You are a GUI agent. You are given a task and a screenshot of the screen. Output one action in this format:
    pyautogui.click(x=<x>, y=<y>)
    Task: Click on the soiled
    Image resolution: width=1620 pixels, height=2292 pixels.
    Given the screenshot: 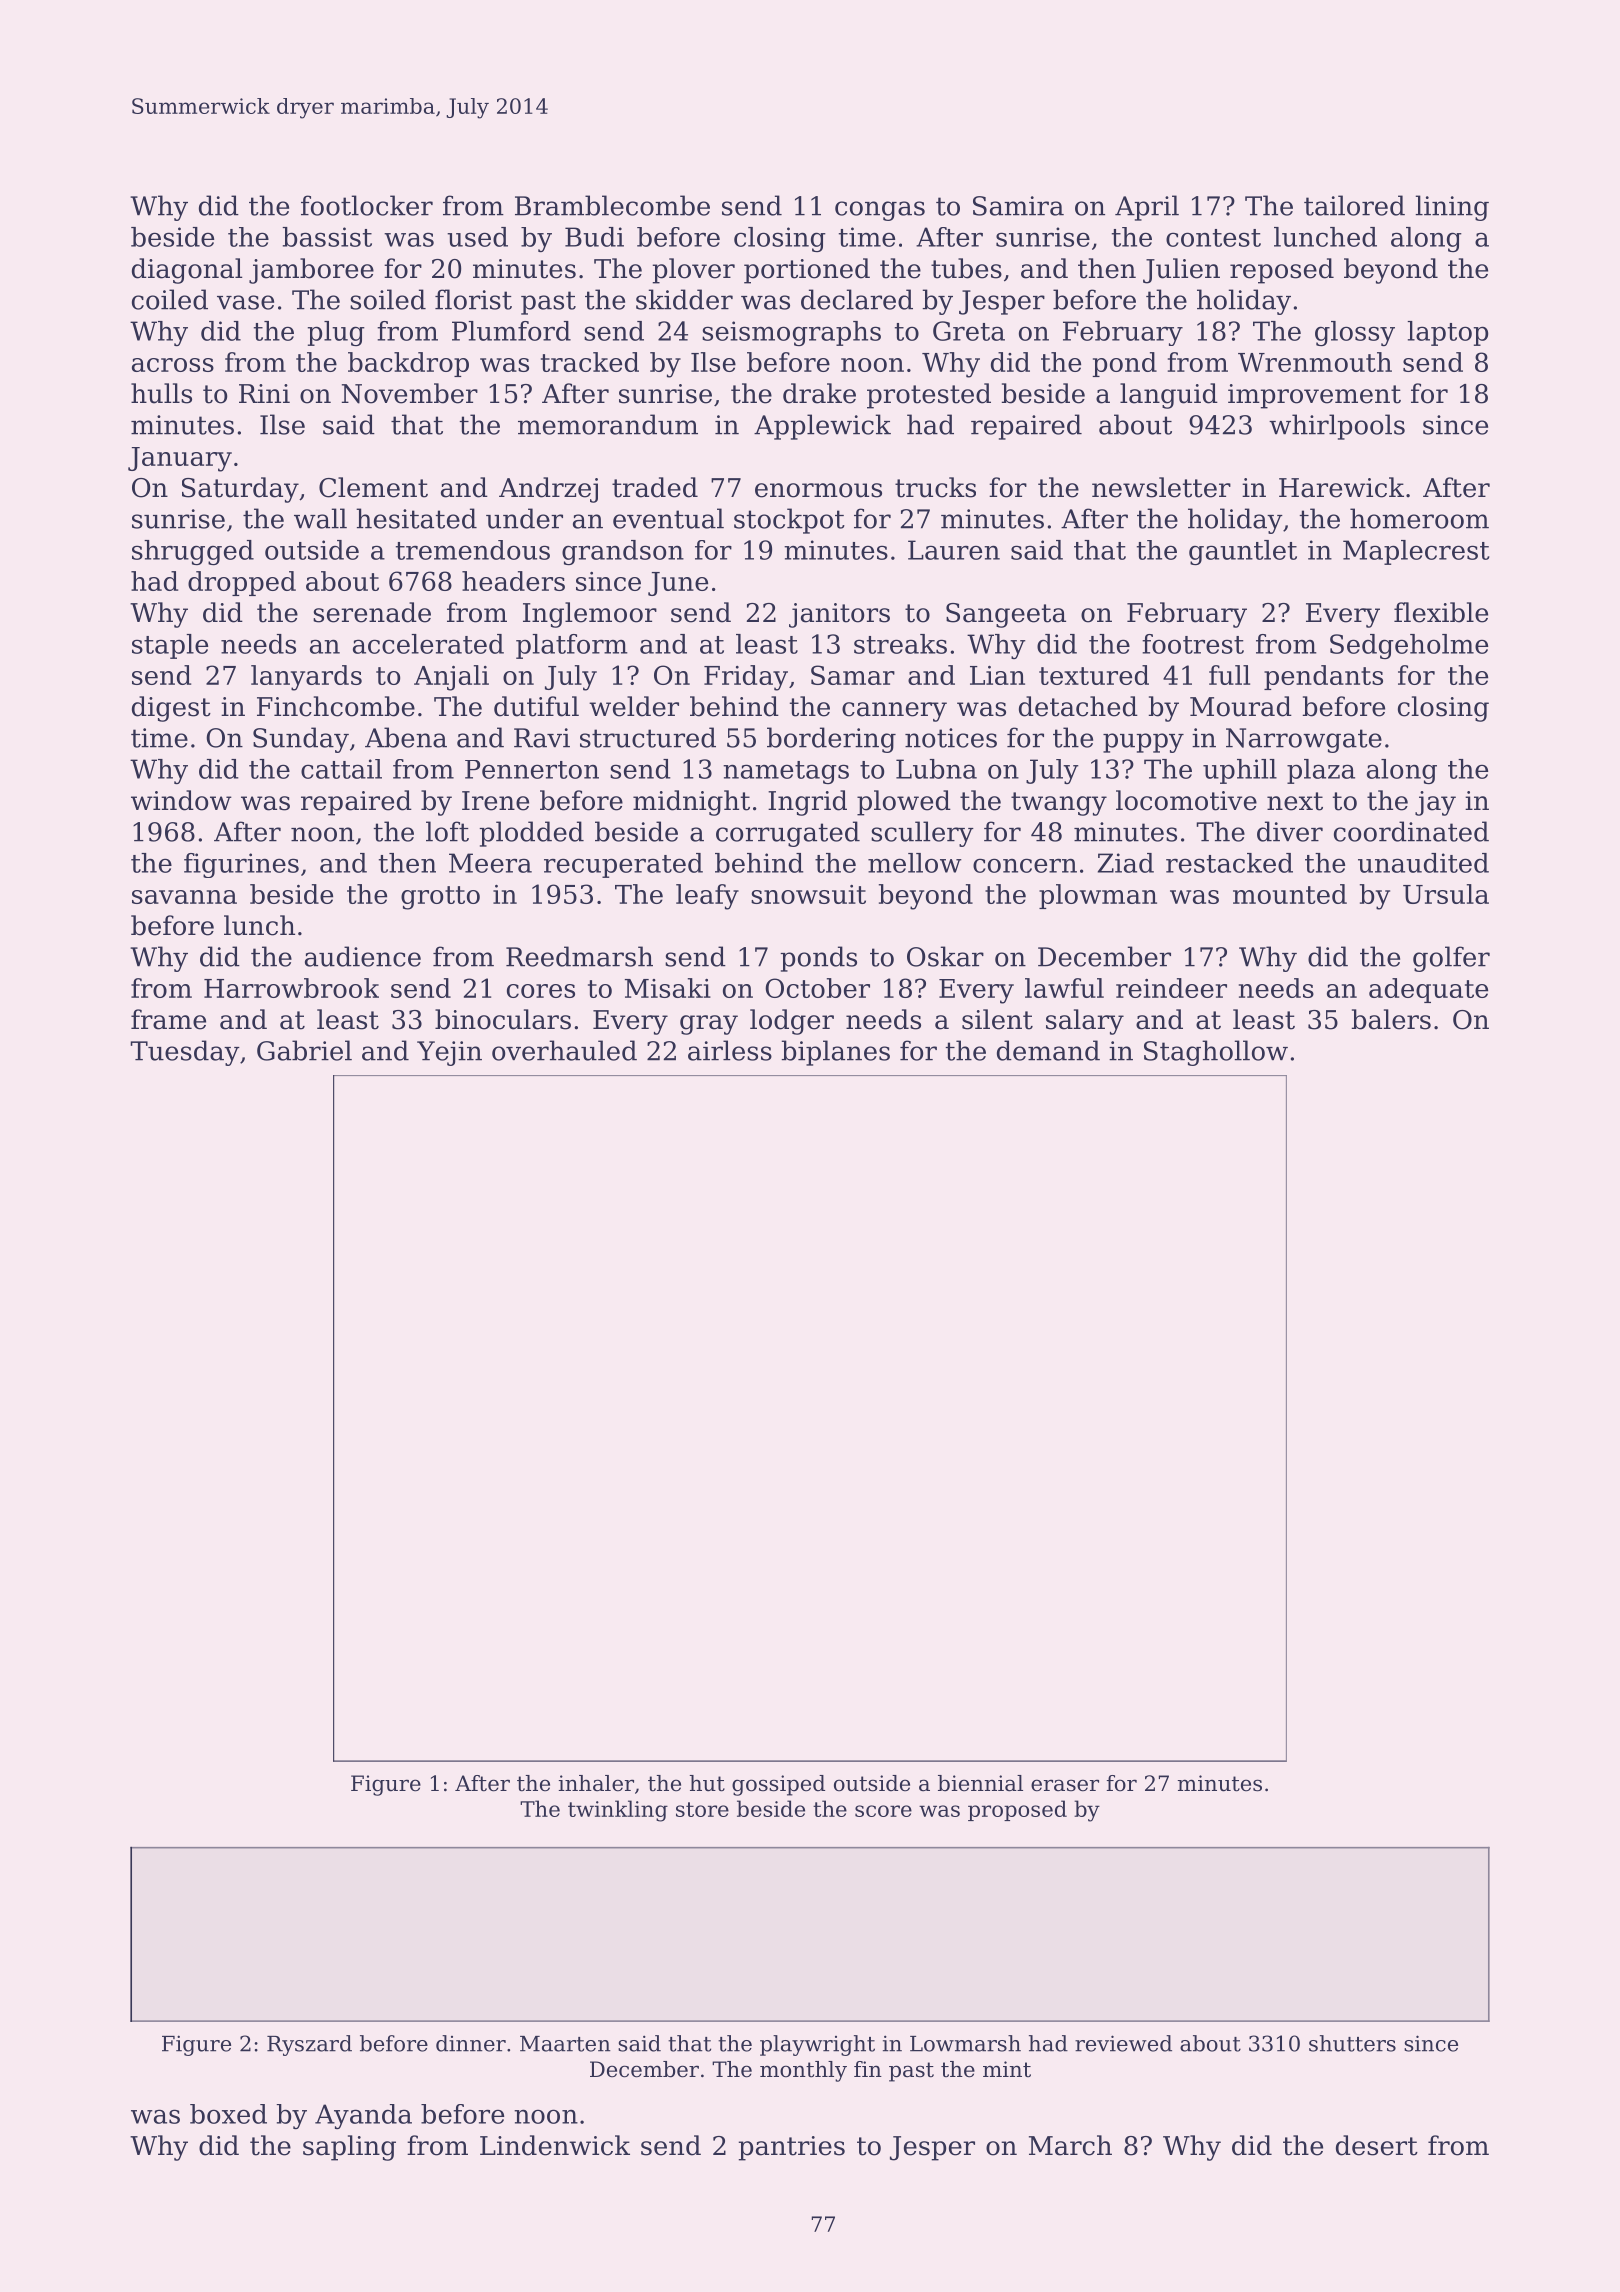 What is the action you would take?
    pyautogui.click(x=388, y=299)
